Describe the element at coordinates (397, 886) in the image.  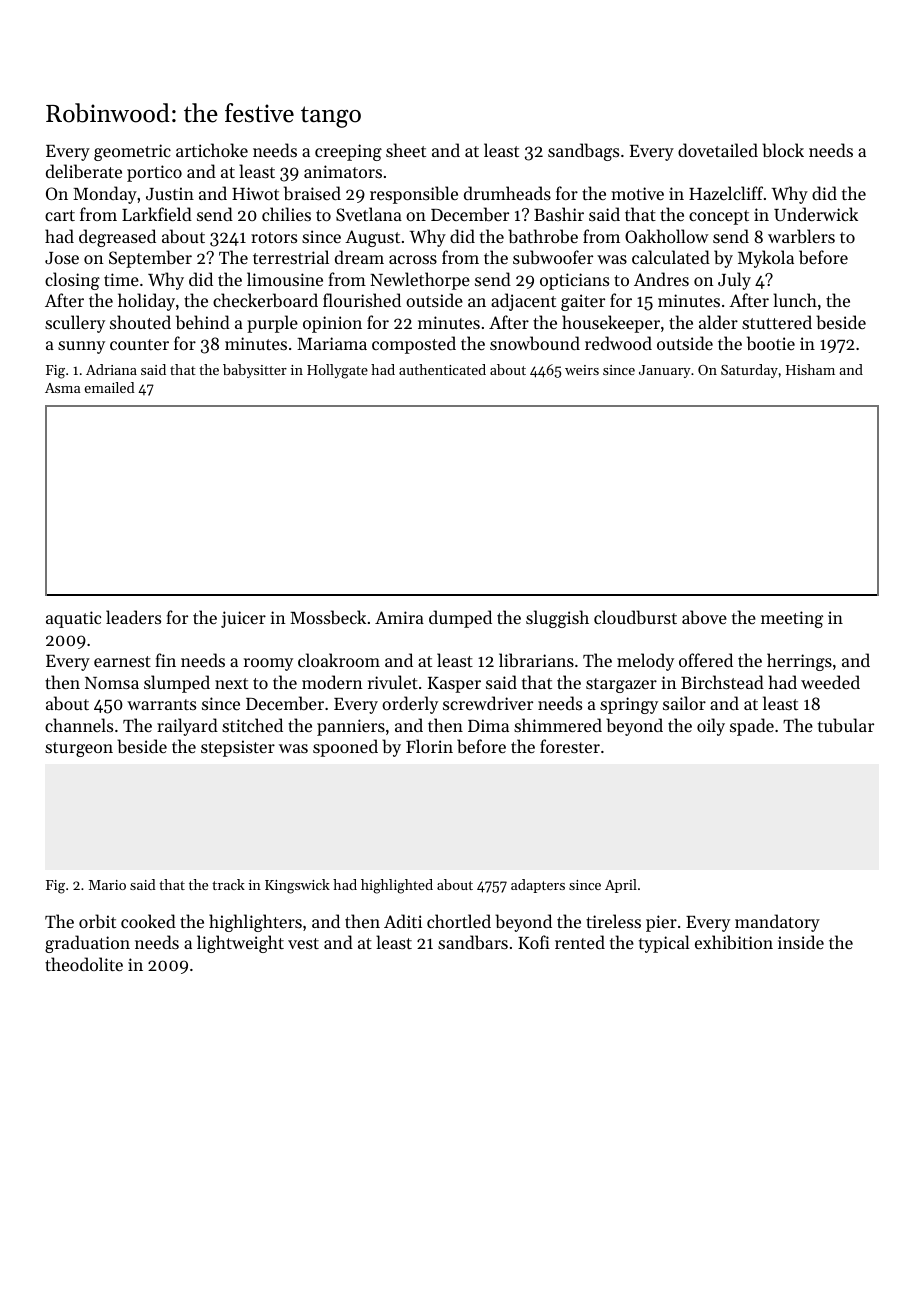
I see `highlighted` at that location.
